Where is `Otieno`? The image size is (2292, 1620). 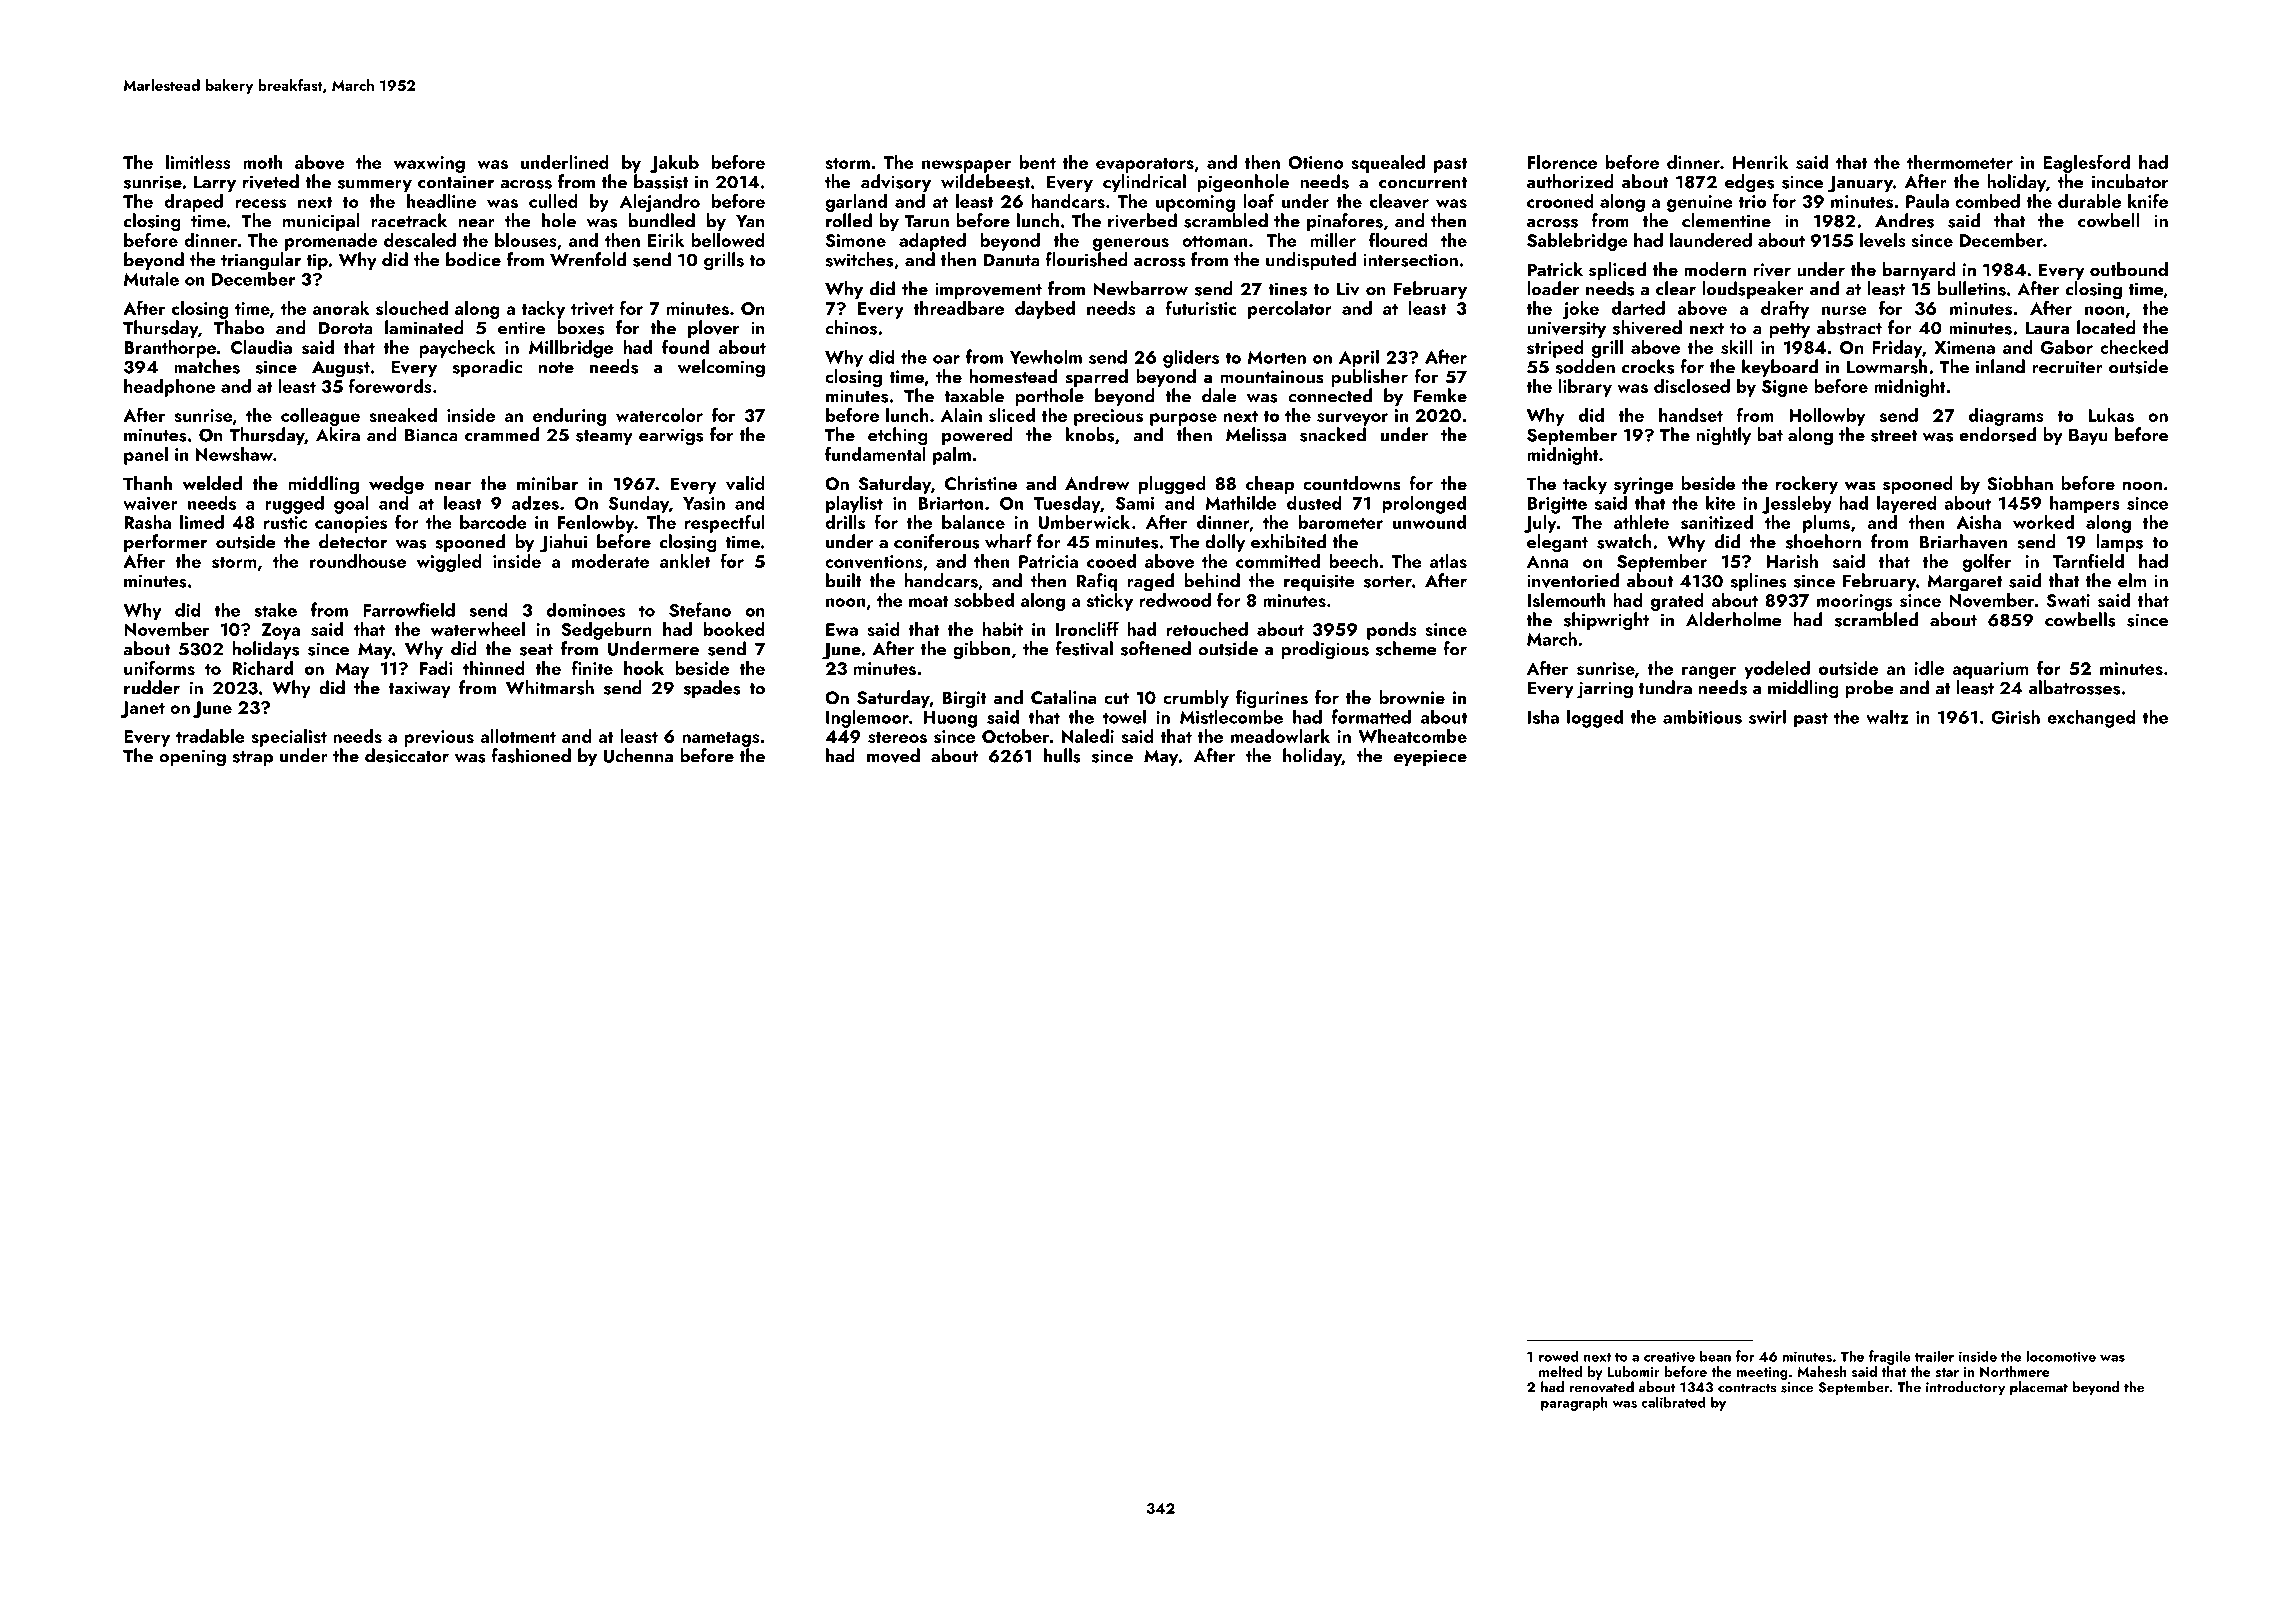
Otieno is located at coordinates (1315, 162).
